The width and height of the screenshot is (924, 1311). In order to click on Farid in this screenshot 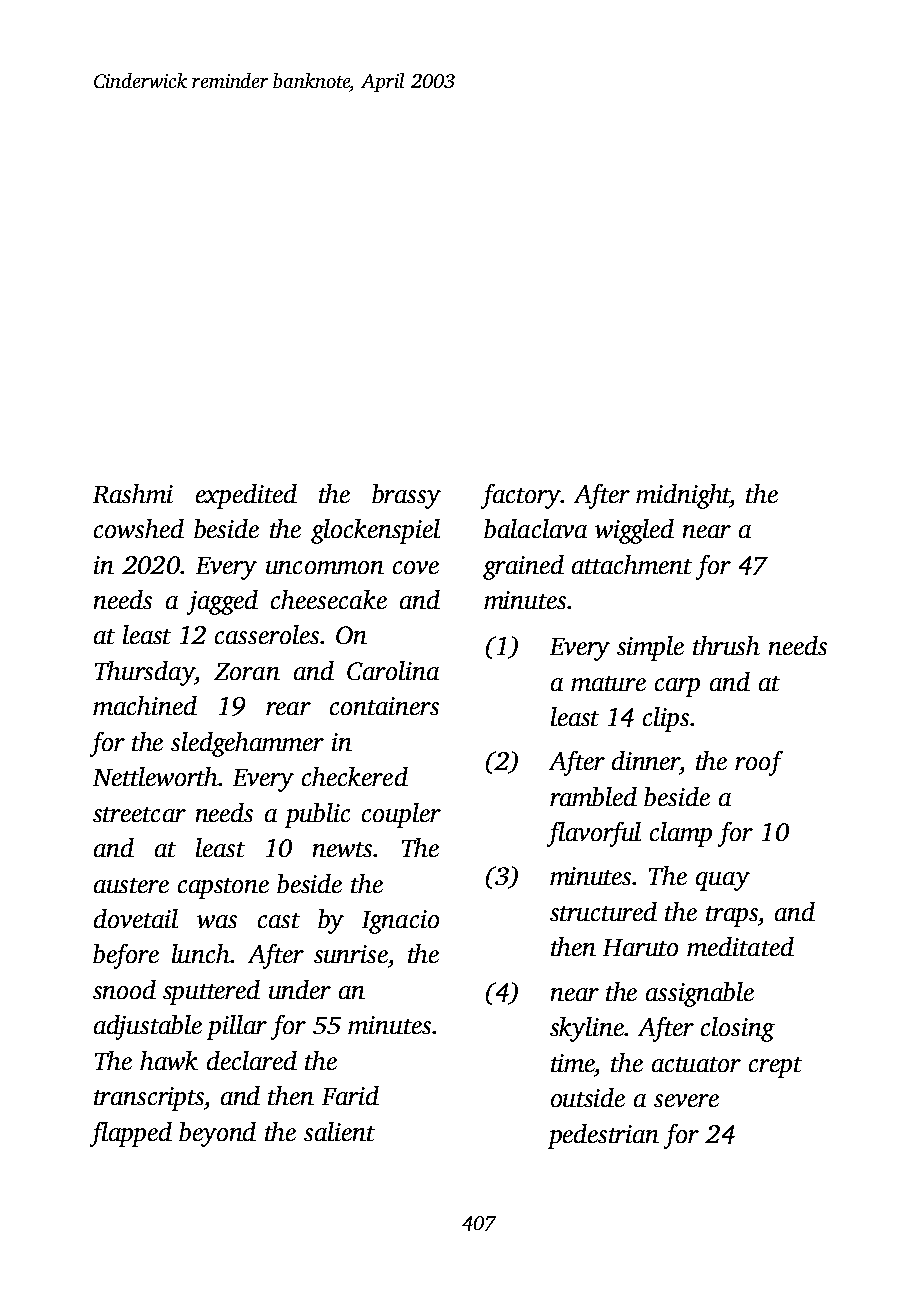, I will do `click(350, 1095)`.
